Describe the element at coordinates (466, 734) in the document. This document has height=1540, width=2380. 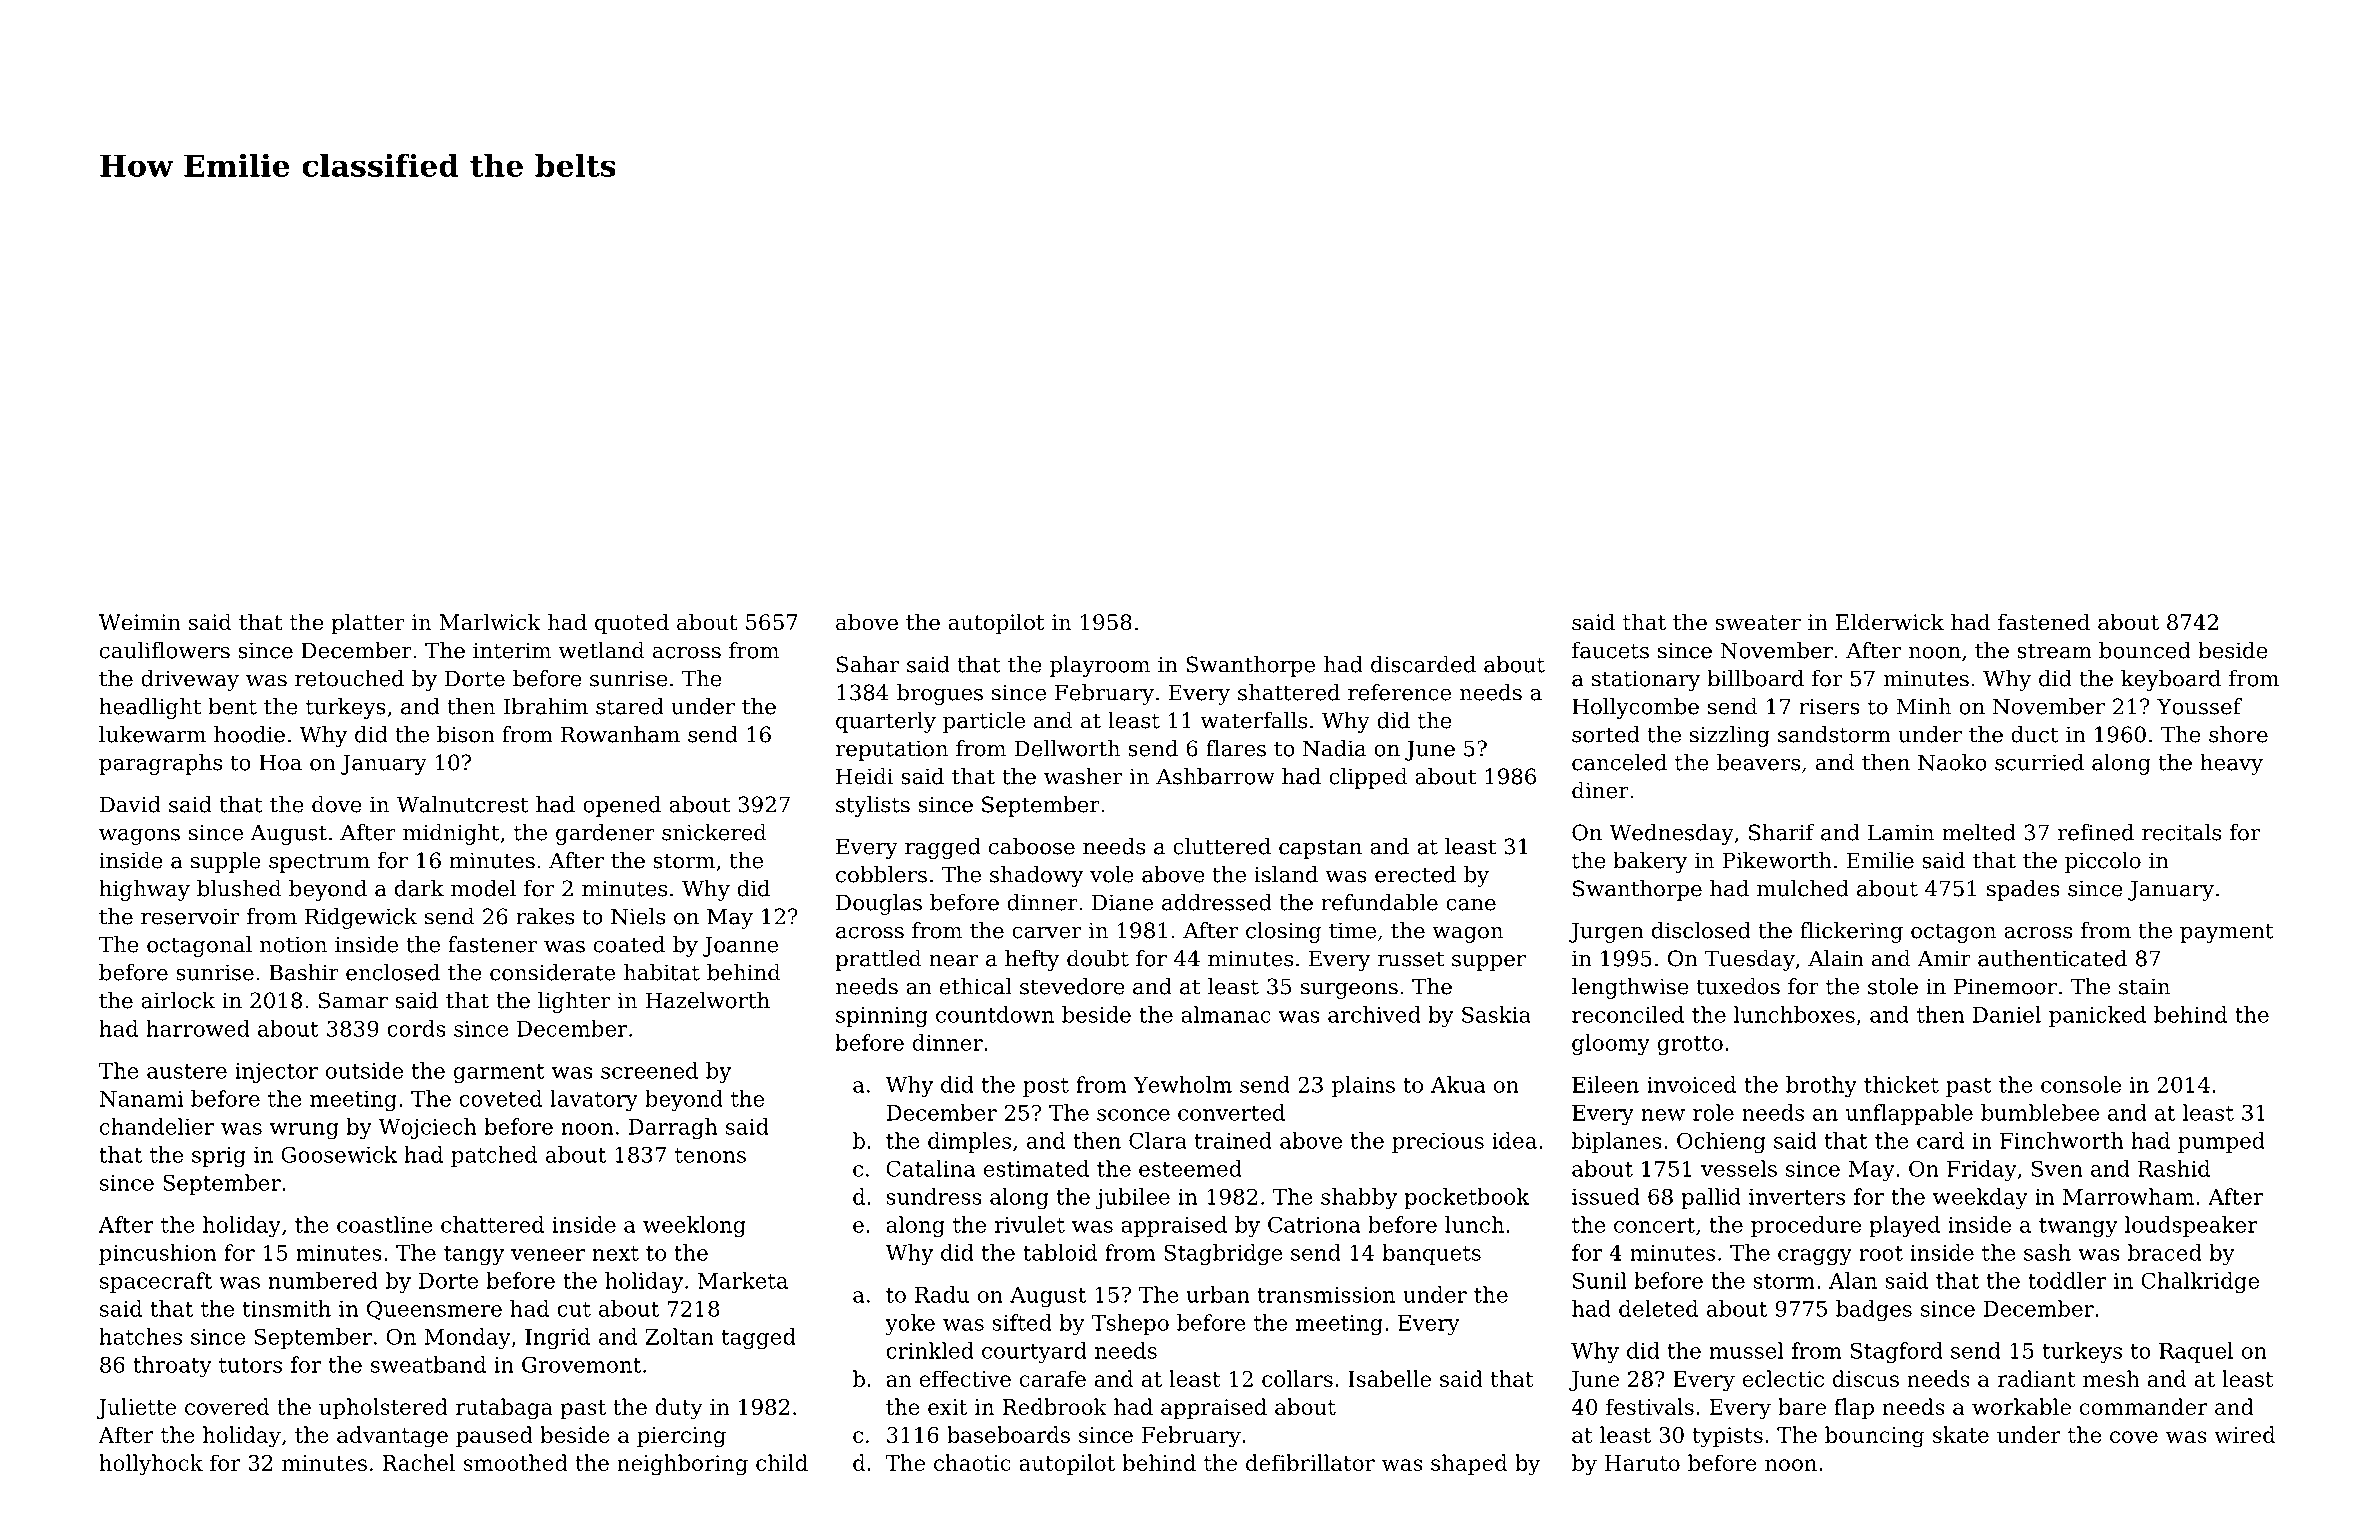
I see `bison` at that location.
